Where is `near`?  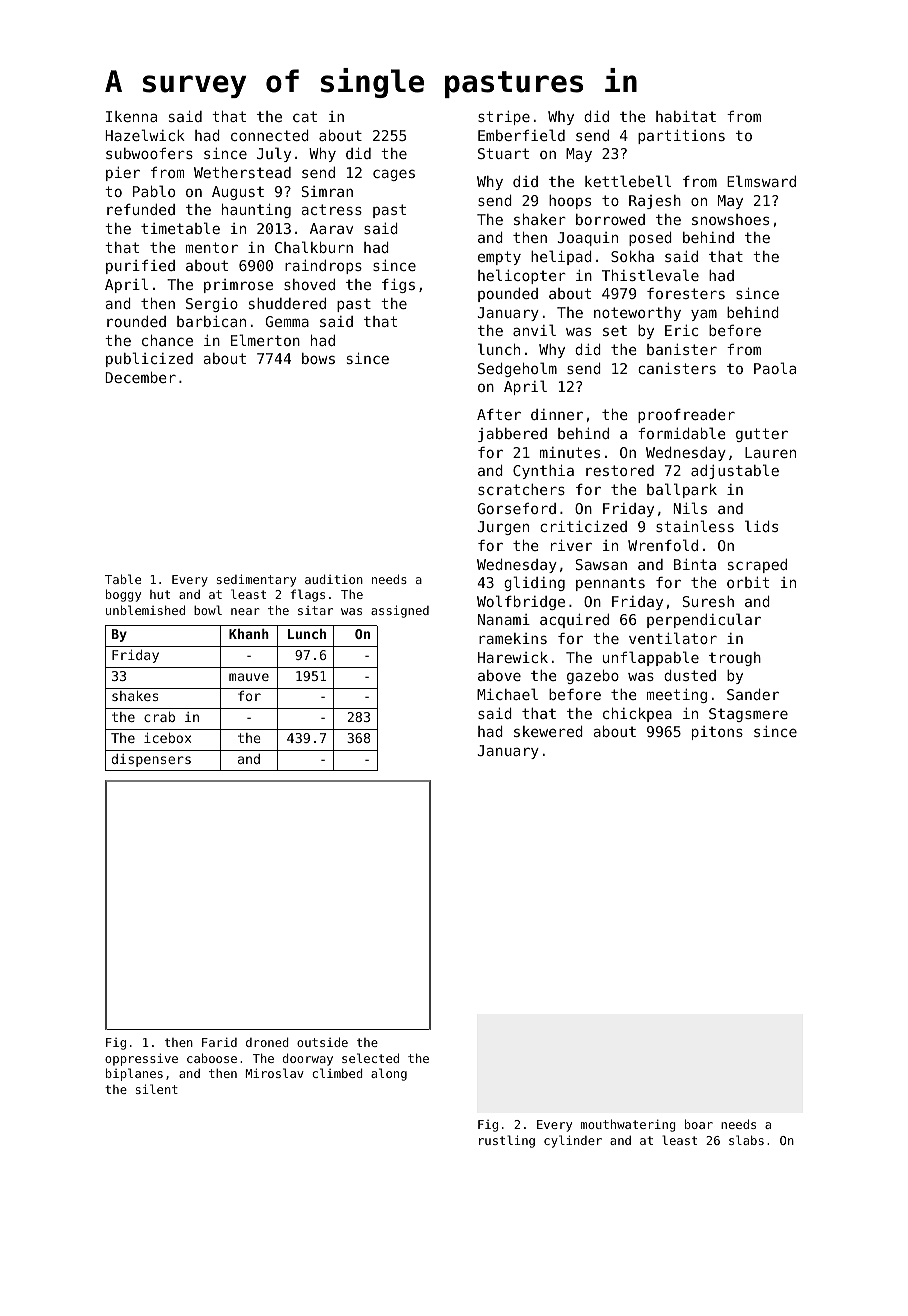
near is located at coordinates (245, 611).
